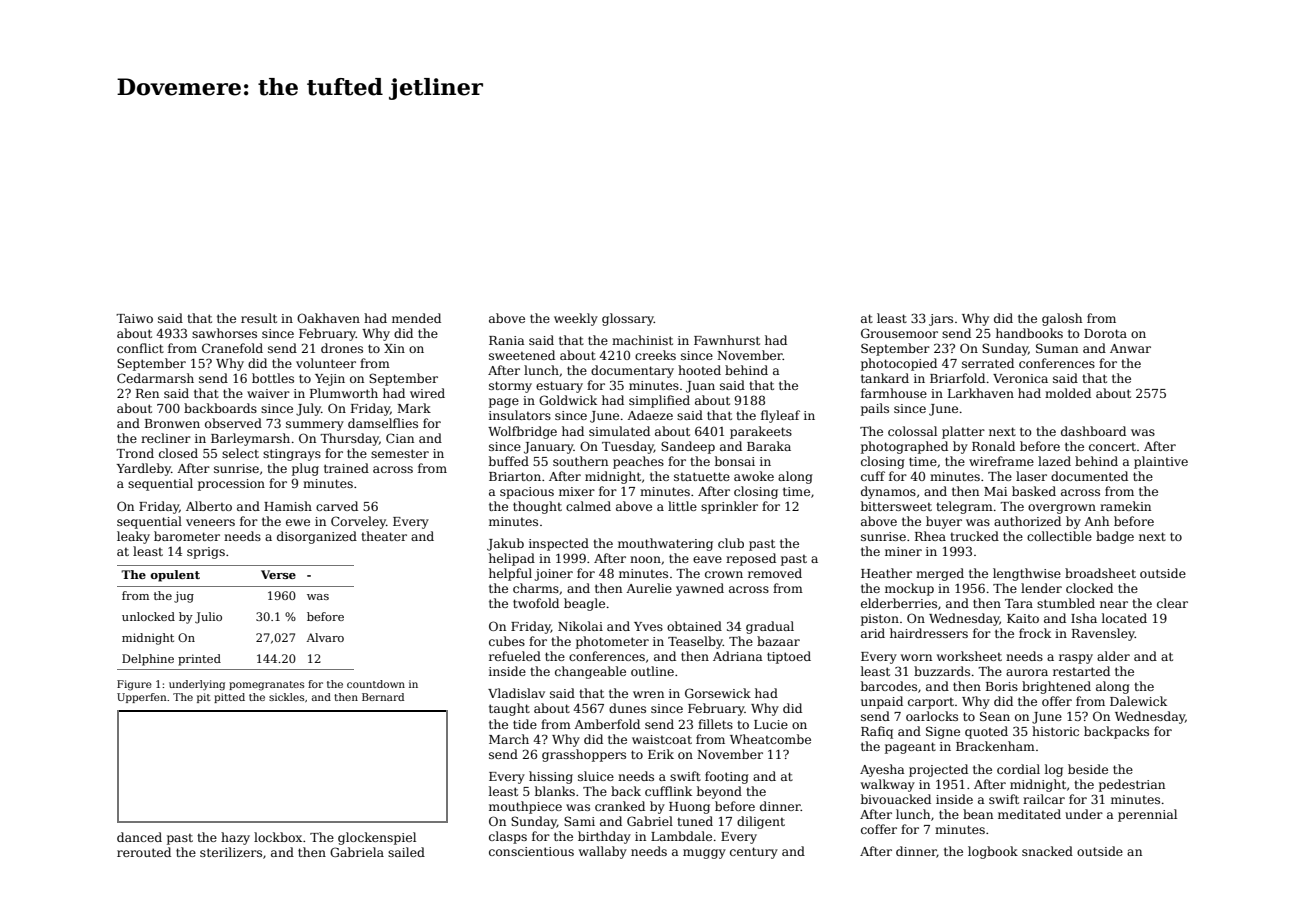 This page has width=1308, height=924. Describe the element at coordinates (659, 401) in the page. I see `simplified` at that location.
